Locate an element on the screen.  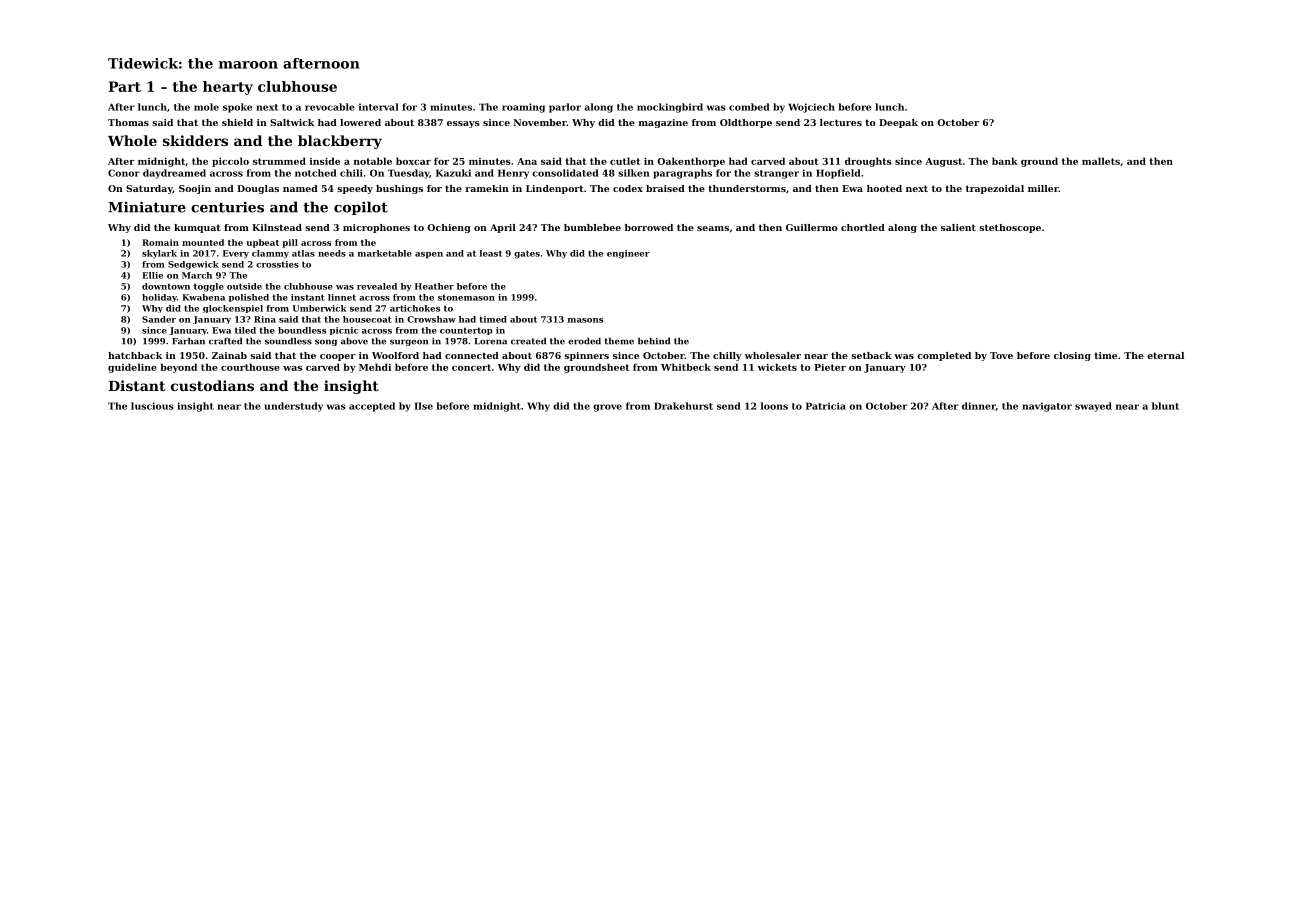
understudy is located at coordinates (293, 407).
